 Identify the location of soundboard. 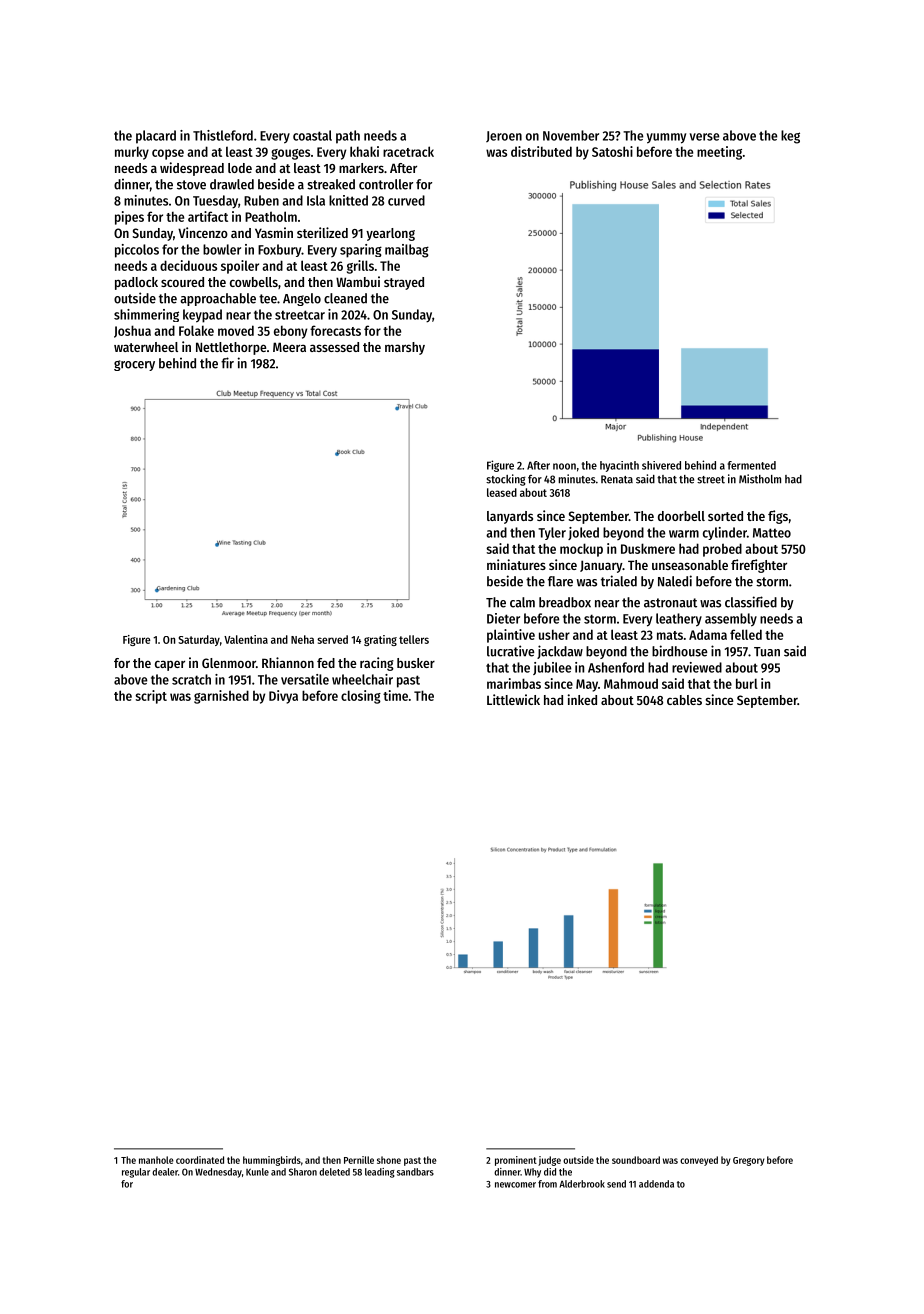
(636, 1160).
